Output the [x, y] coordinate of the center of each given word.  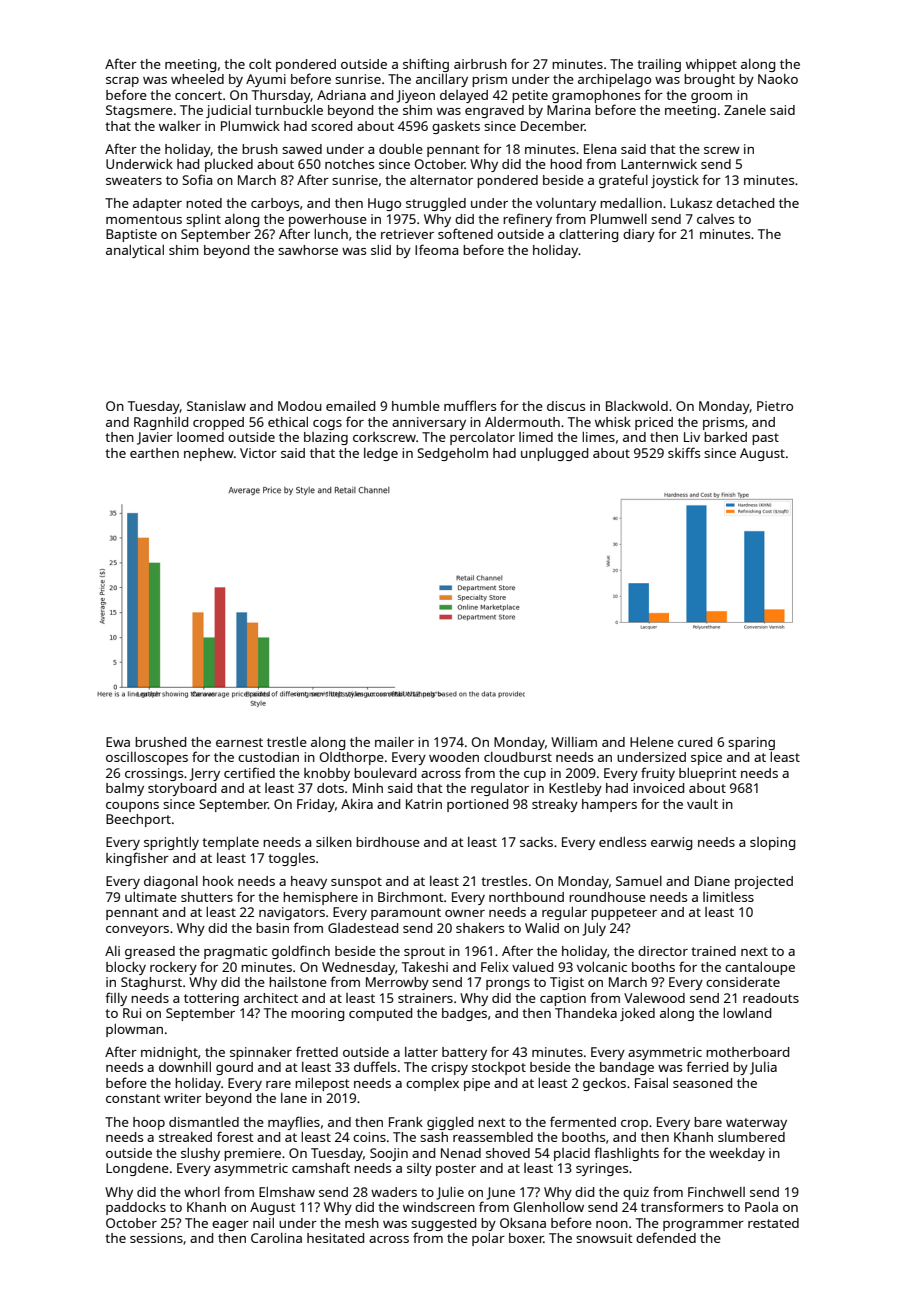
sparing [751, 743]
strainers [425, 998]
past [765, 439]
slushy [200, 1154]
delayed [464, 96]
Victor [258, 453]
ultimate [151, 897]
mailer [394, 742]
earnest [239, 742]
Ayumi [266, 80]
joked [637, 1014]
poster [456, 1170]
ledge [381, 454]
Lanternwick [659, 164]
